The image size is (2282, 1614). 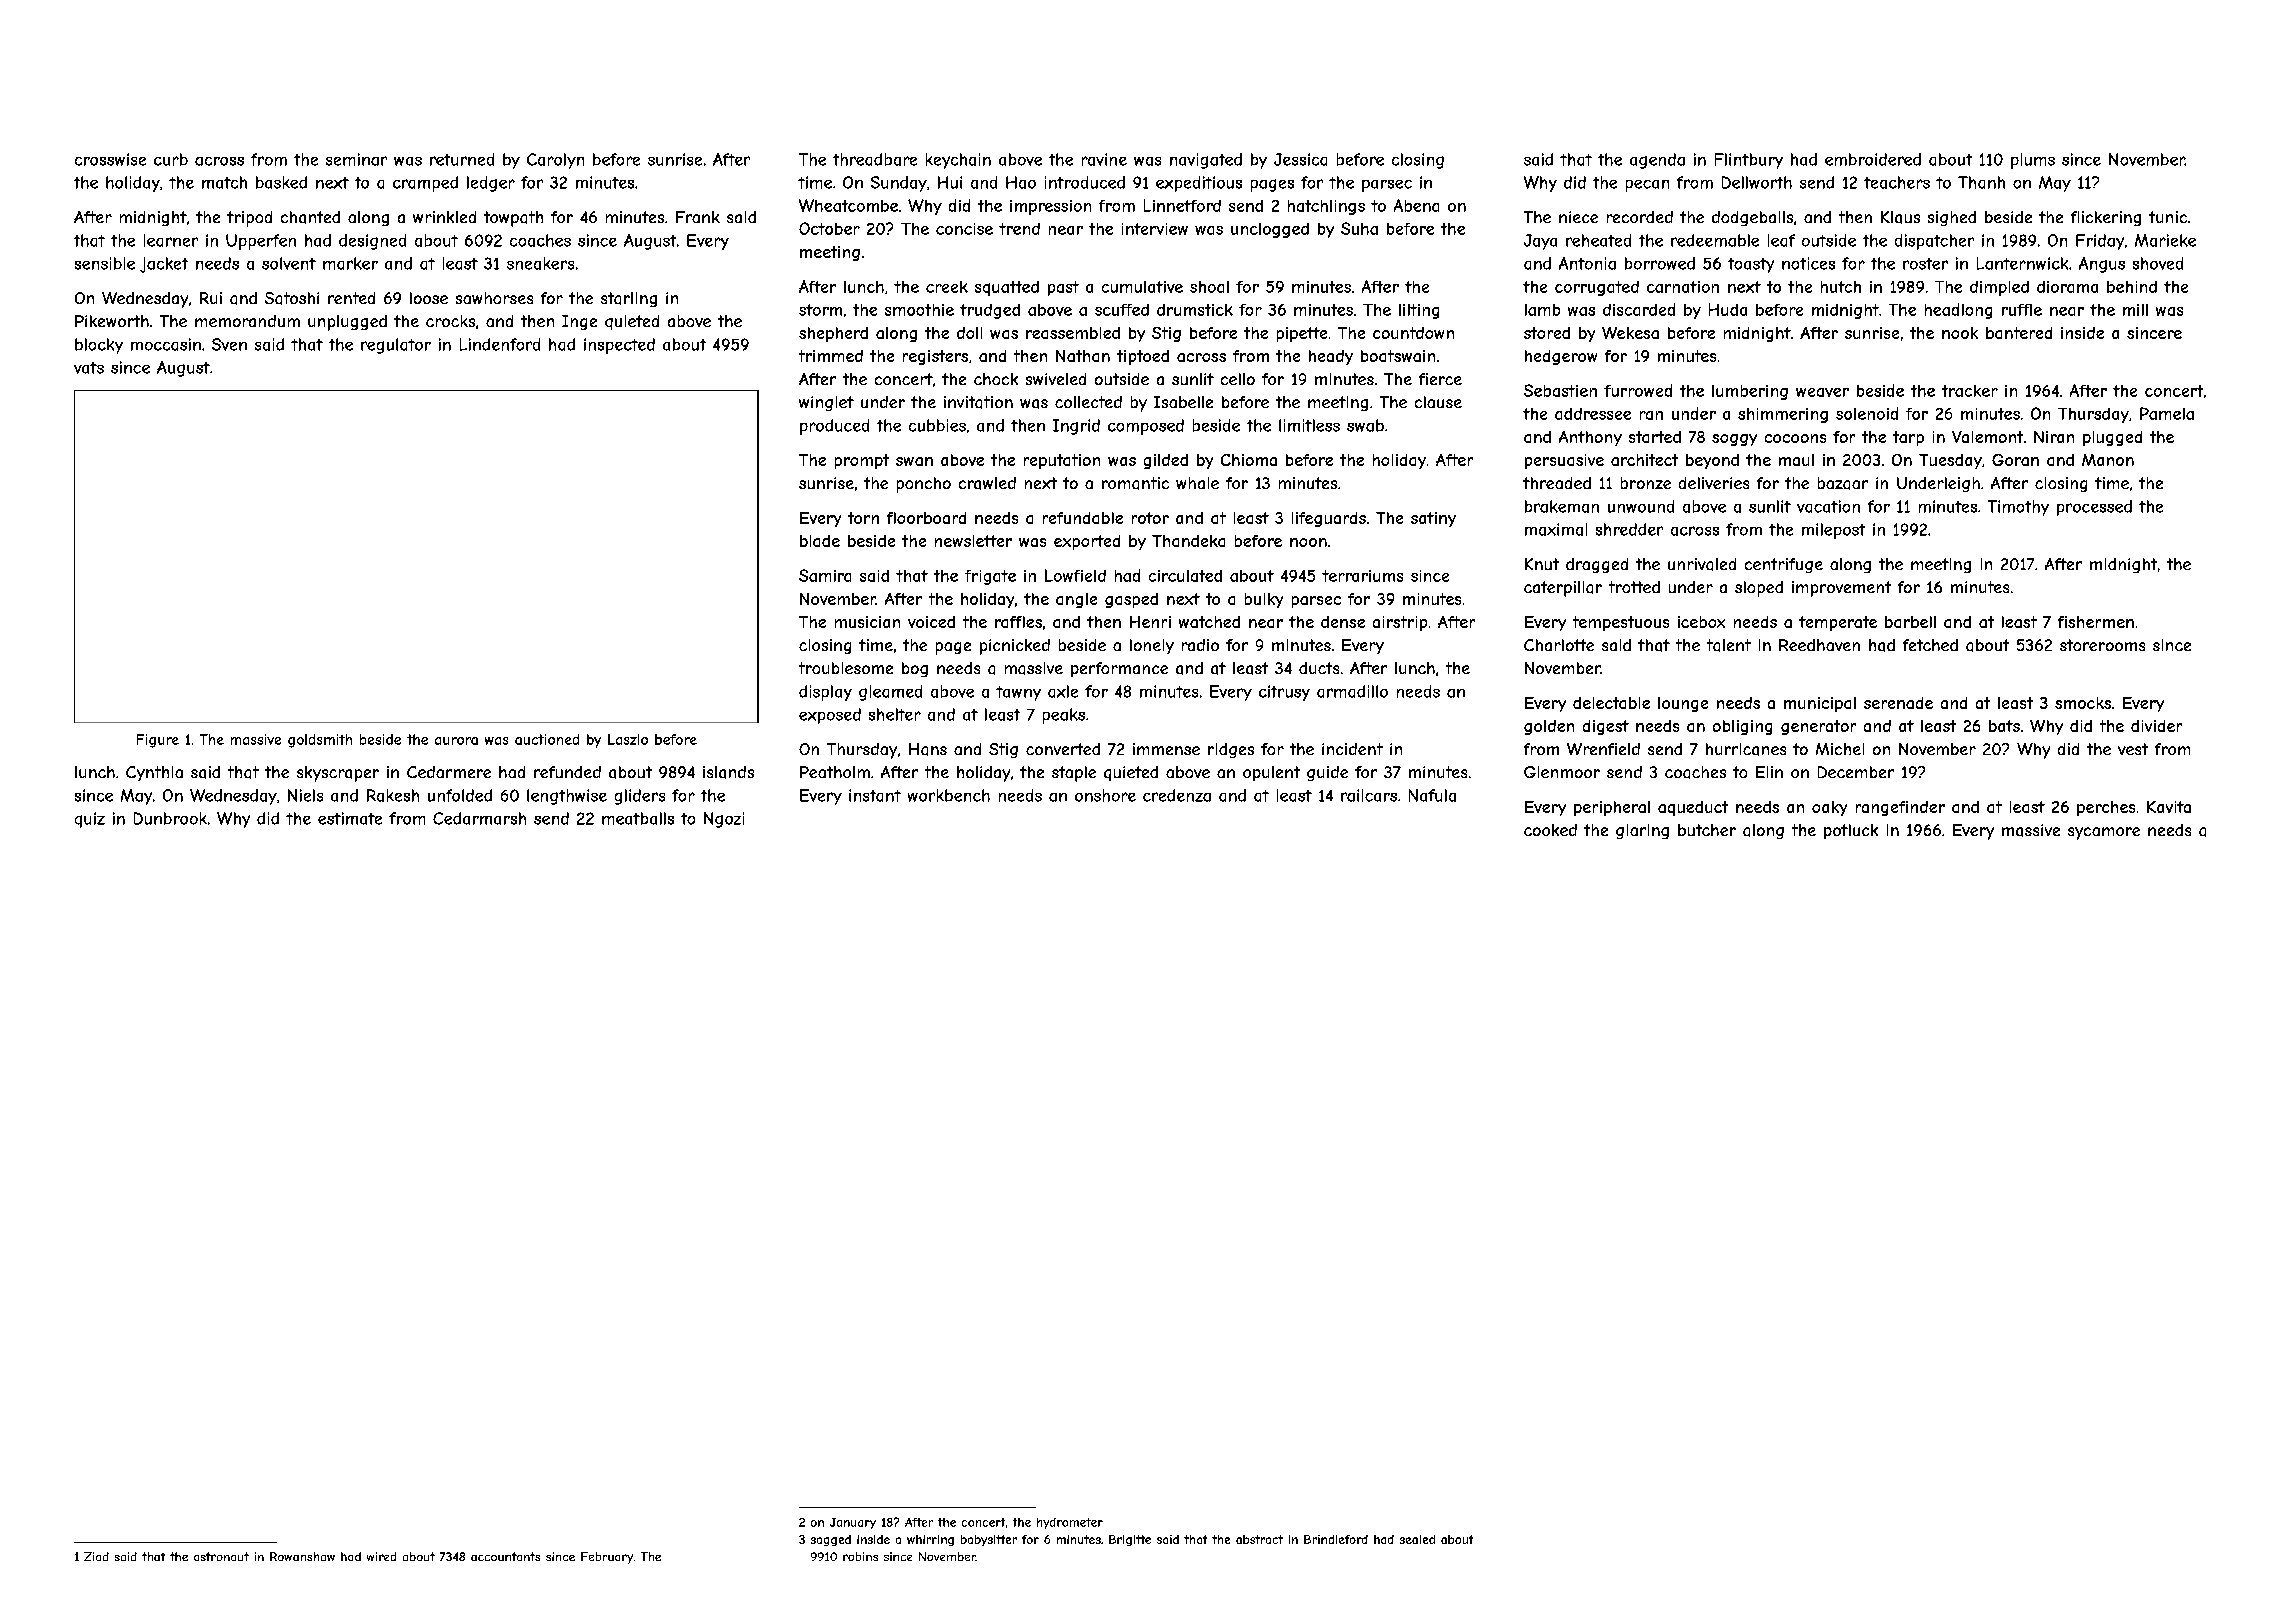 What do you see at coordinates (2132, 287) in the screenshot?
I see `behind` at bounding box center [2132, 287].
